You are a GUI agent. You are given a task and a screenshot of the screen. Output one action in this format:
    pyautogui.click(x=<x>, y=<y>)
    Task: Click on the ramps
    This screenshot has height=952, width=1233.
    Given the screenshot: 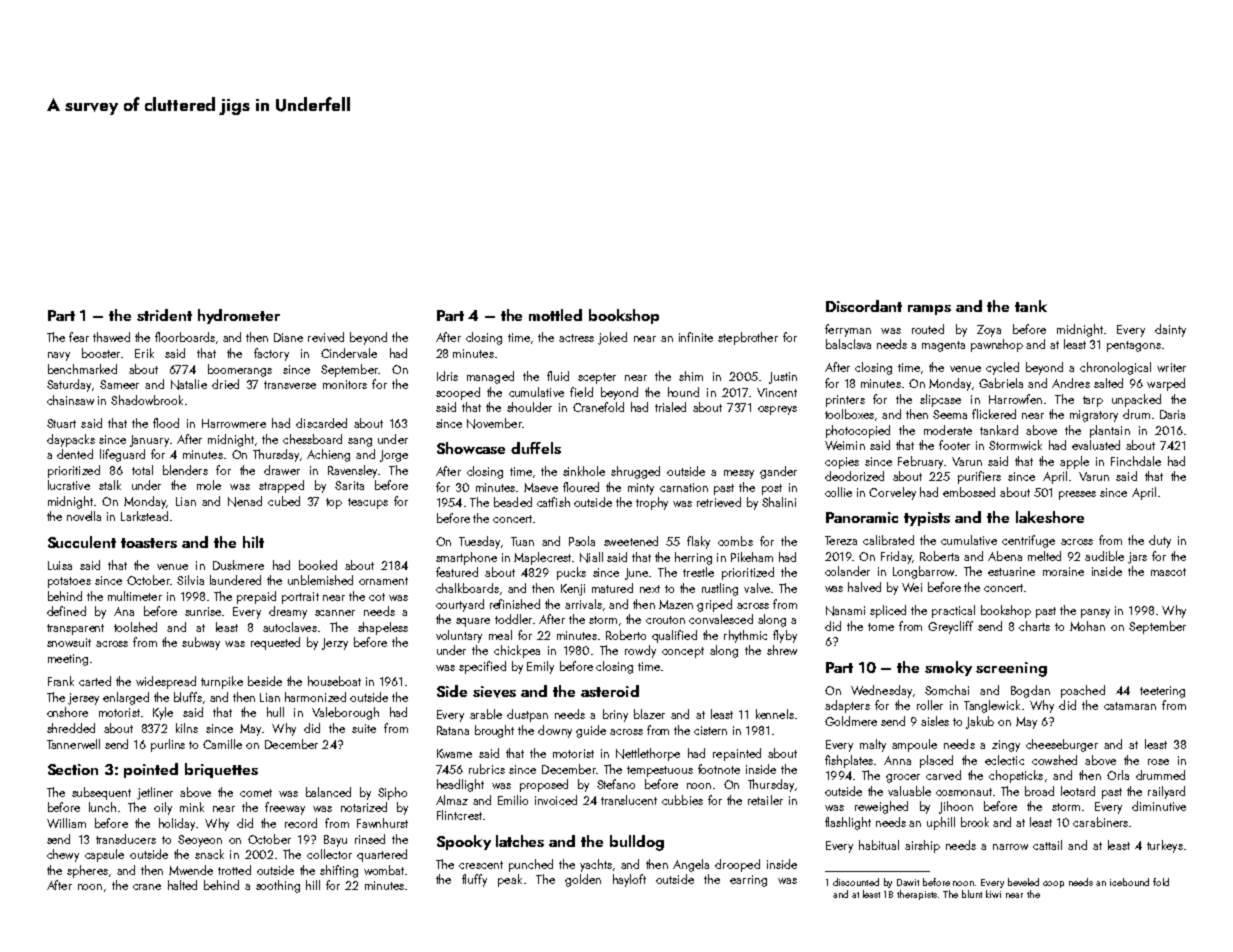 What is the action you would take?
    pyautogui.click(x=929, y=310)
